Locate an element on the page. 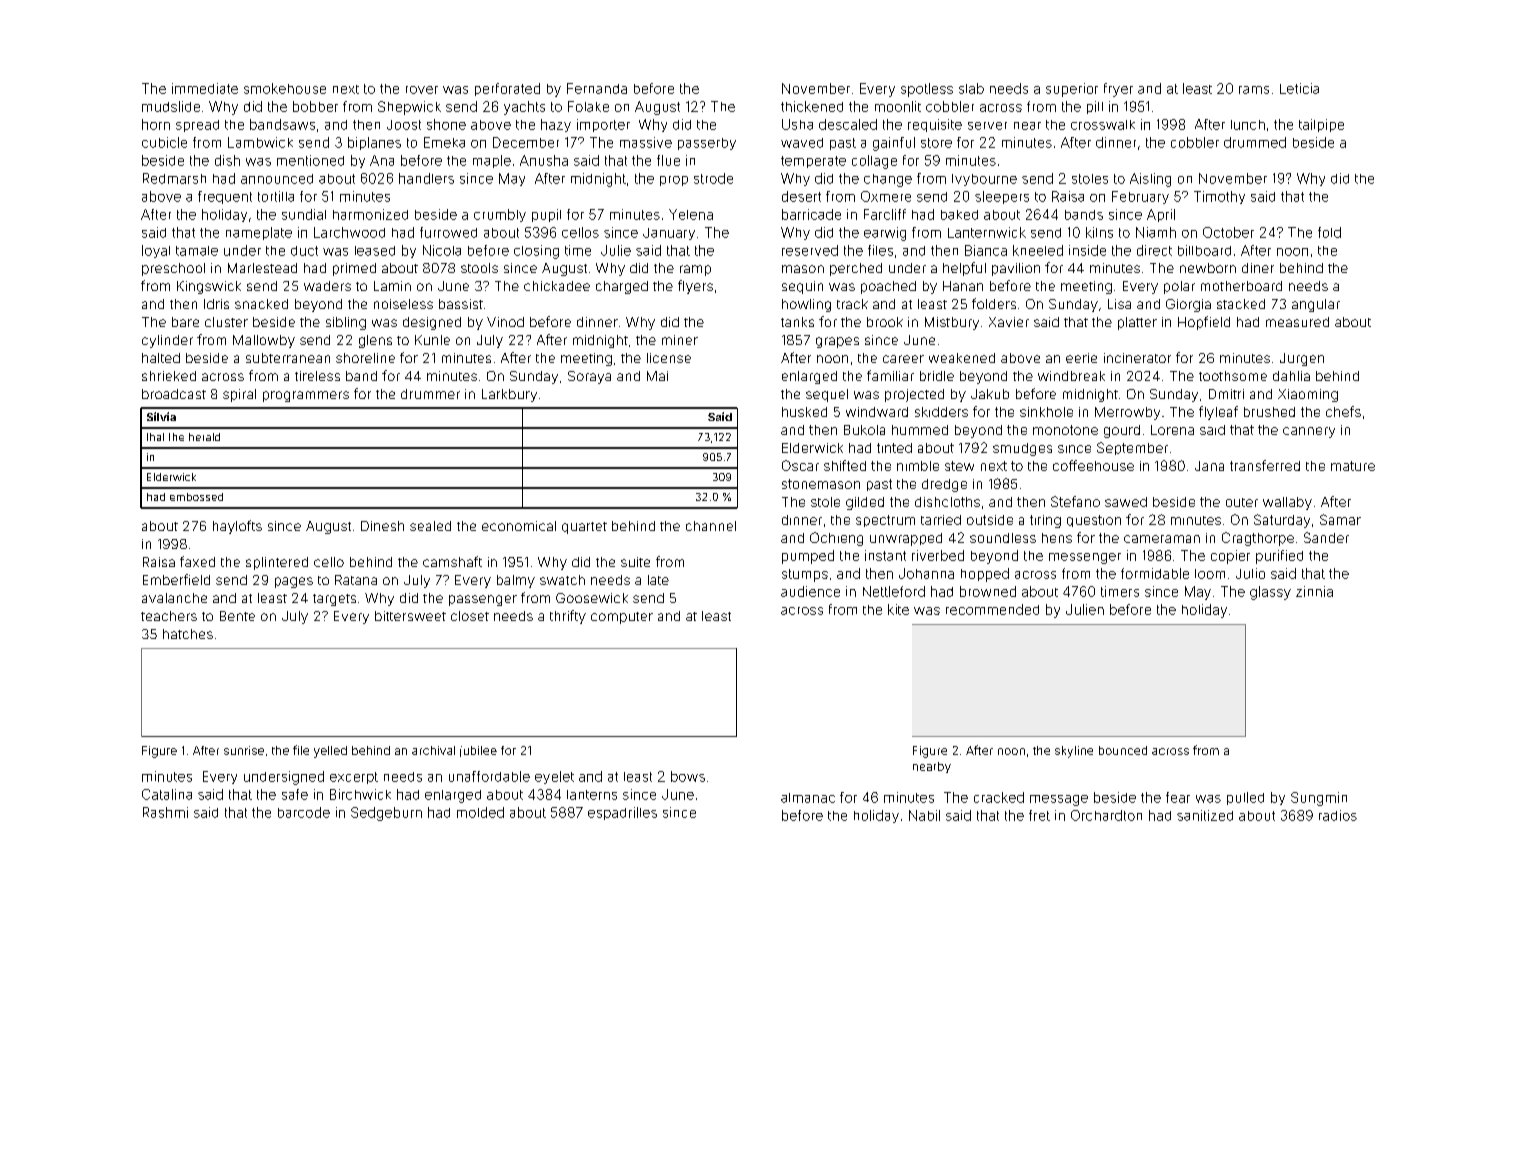  preschool is located at coordinates (173, 269).
